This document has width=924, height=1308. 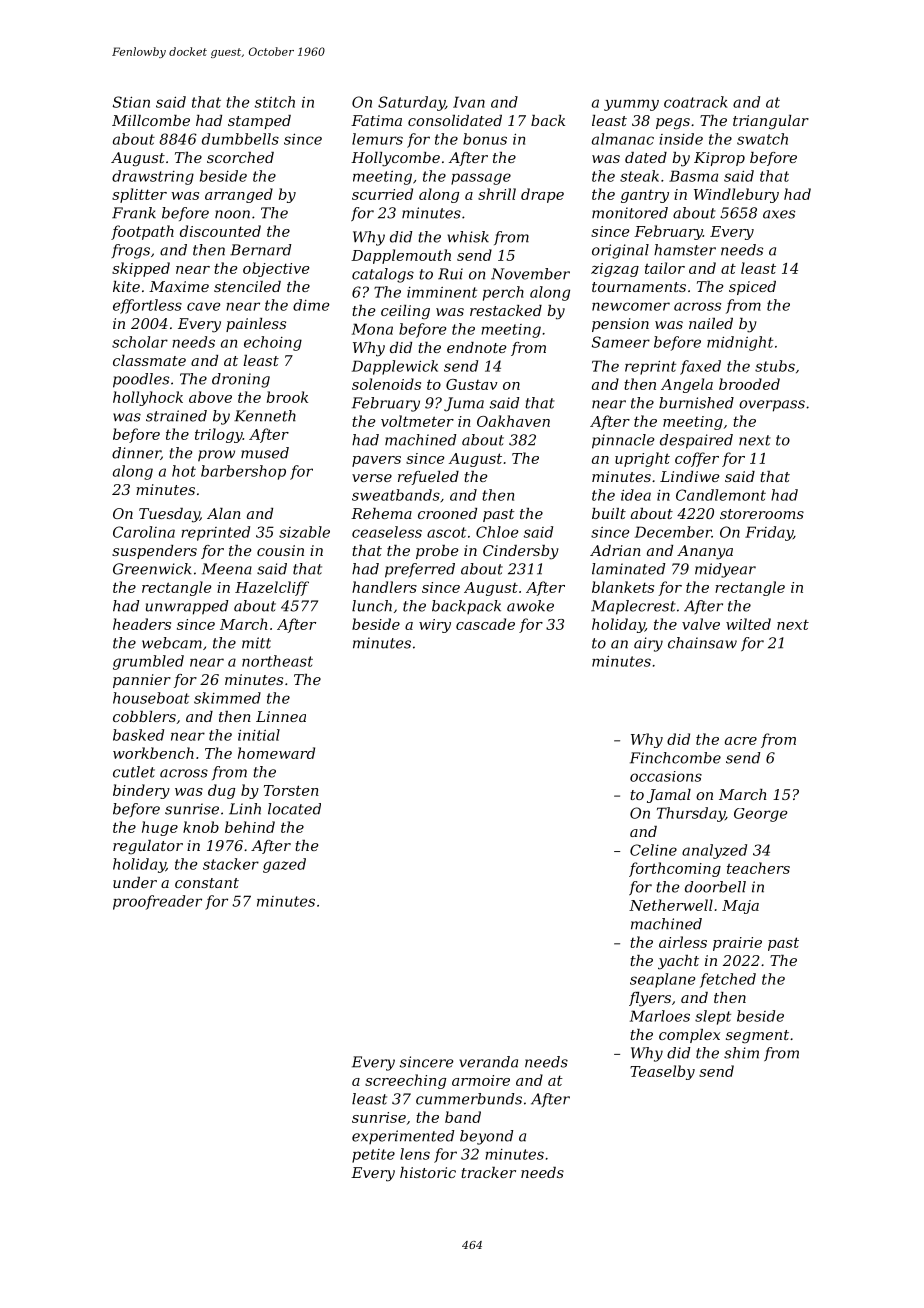 What do you see at coordinates (179, 286) in the document?
I see `Maxime` at bounding box center [179, 286].
